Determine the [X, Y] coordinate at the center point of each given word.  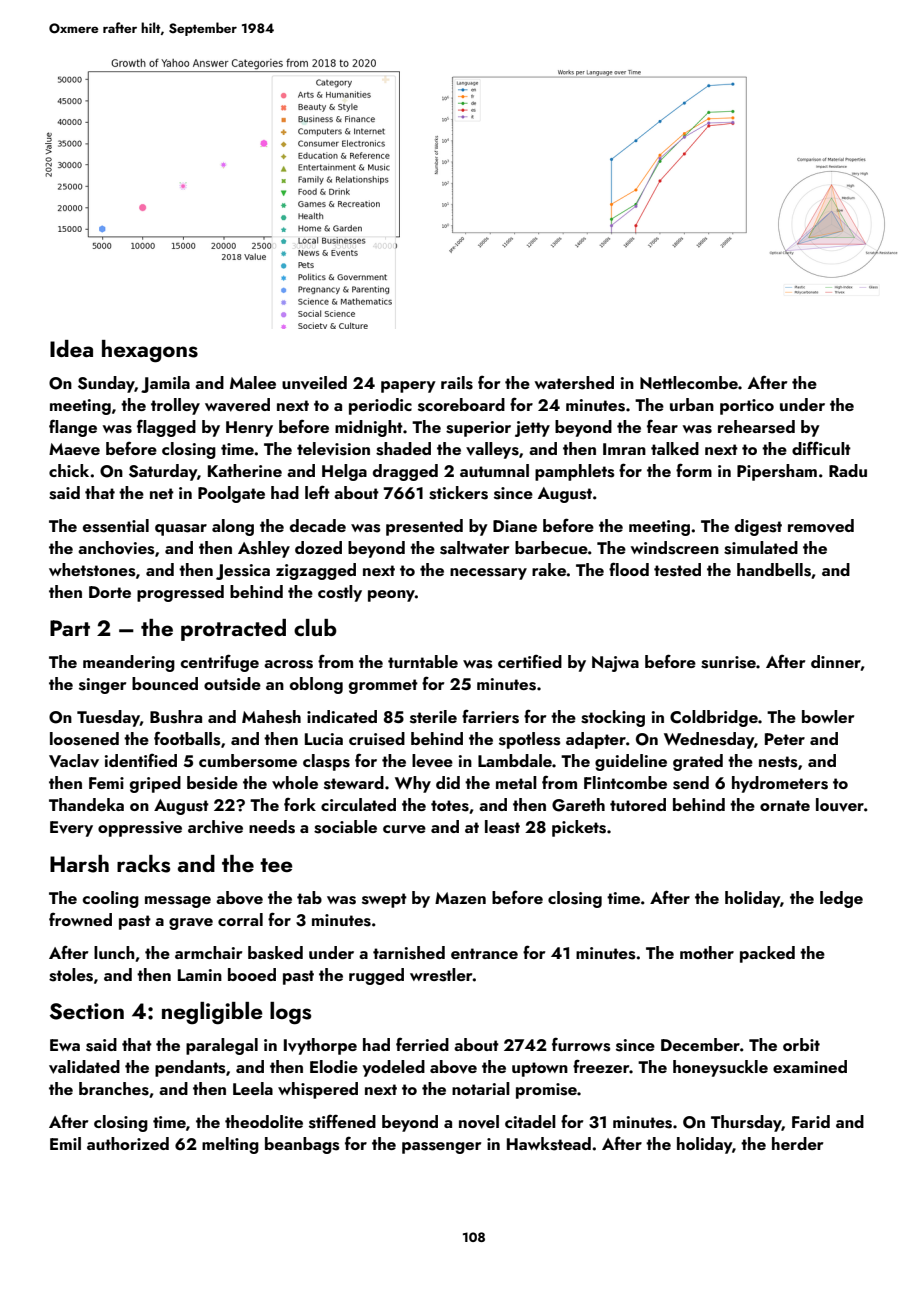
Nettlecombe [689, 382]
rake [549, 569]
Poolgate [231, 494]
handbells [774, 570]
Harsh [79, 864]
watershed [574, 383]
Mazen [460, 898]
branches [114, 1089]
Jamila [165, 384]
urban [692, 404]
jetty [532, 429]
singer [102, 686]
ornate [785, 805]
